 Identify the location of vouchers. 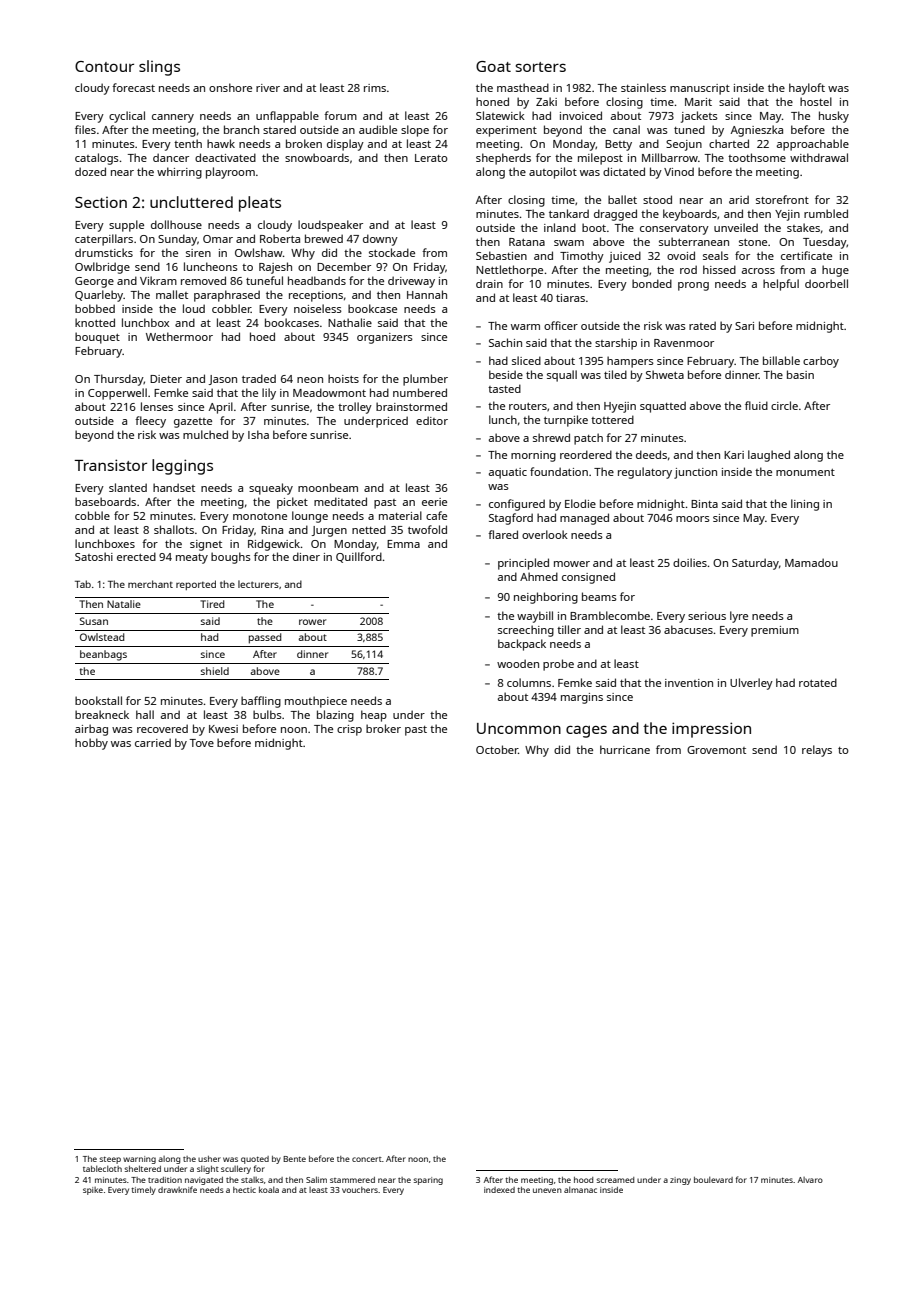
(360, 1190).
